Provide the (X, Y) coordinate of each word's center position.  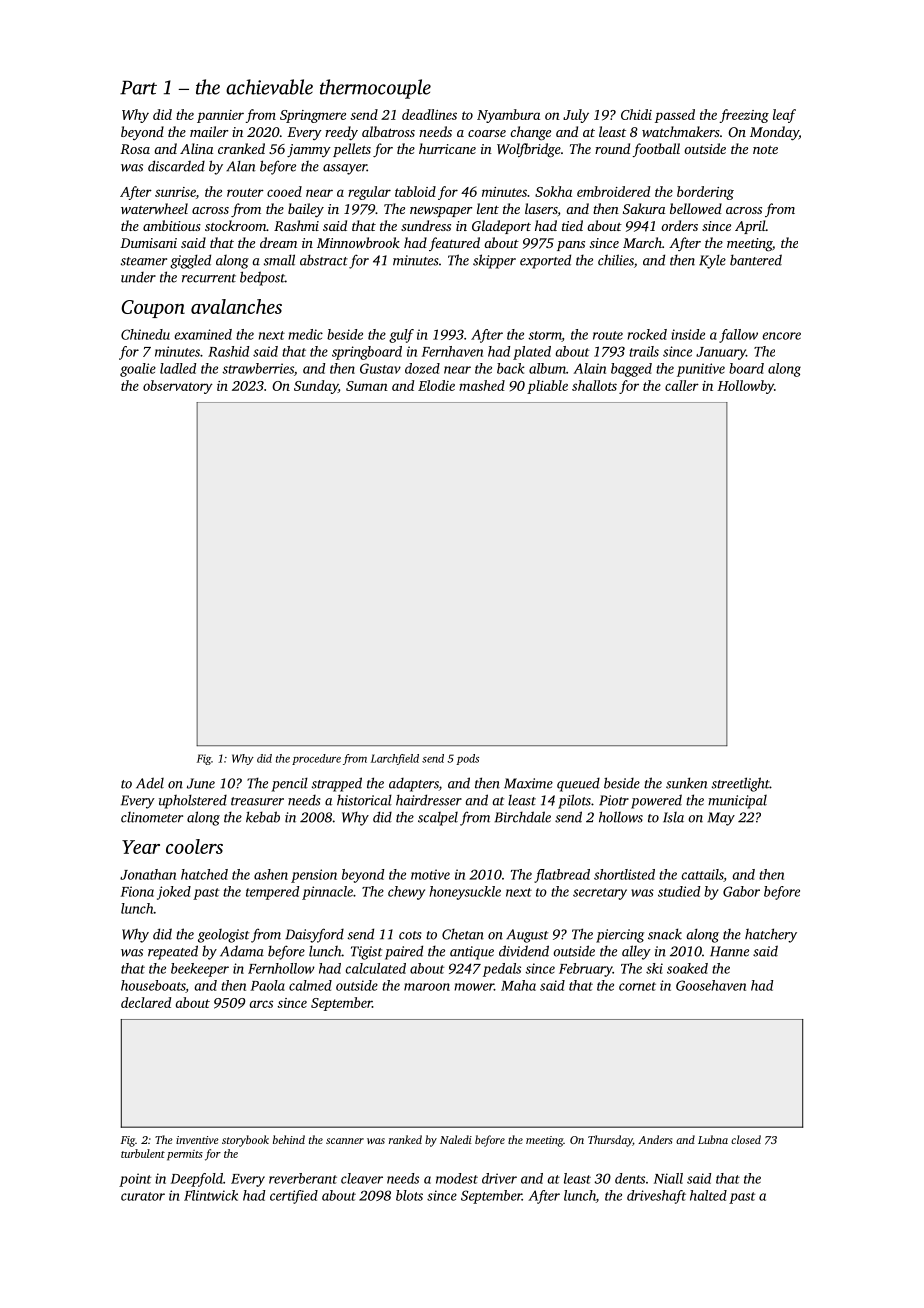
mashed (482, 385)
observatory (178, 387)
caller (682, 385)
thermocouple (375, 89)
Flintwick (211, 1195)
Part (138, 87)
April (750, 227)
